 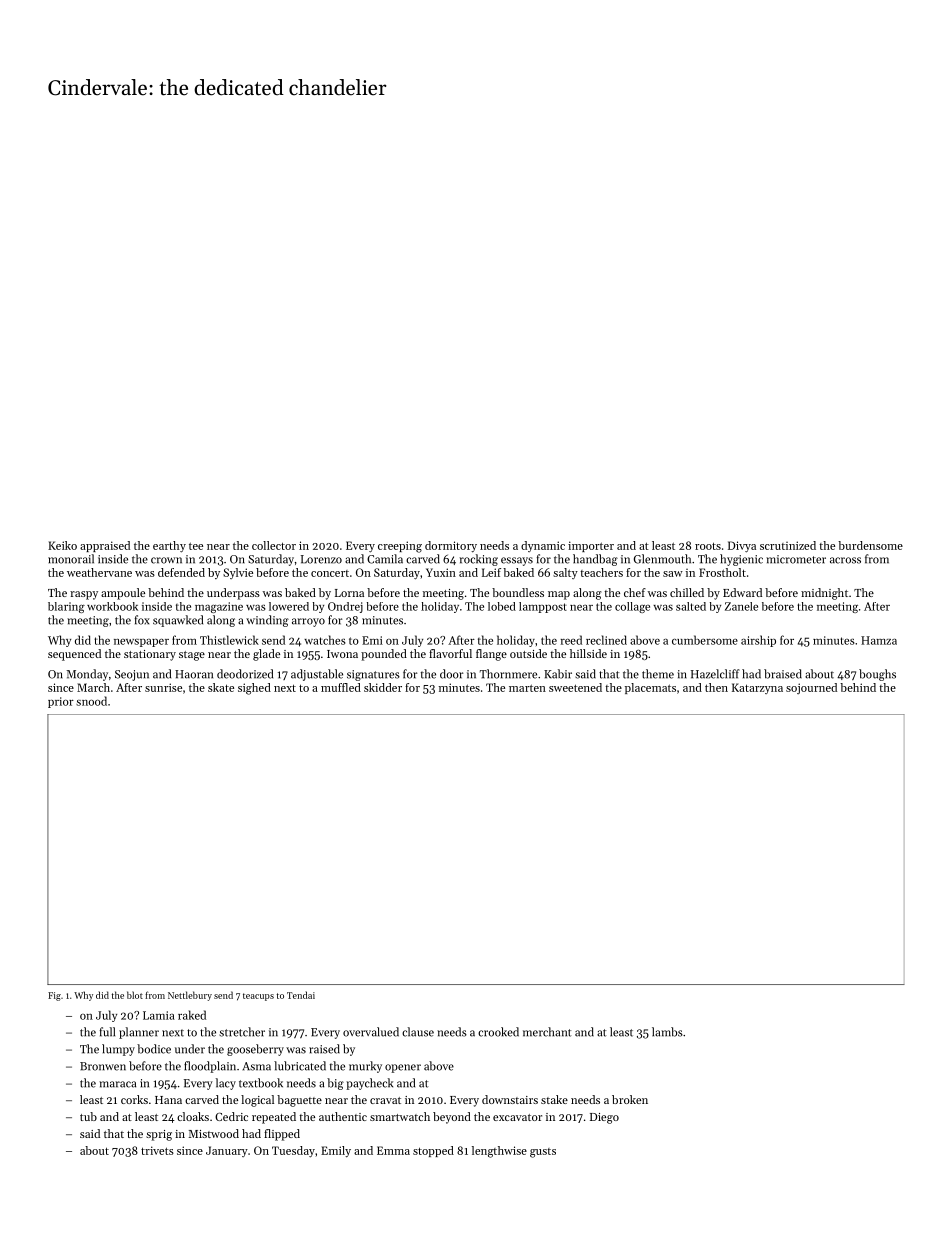 What do you see at coordinates (547, 1032) in the screenshot?
I see `merchant` at bounding box center [547, 1032].
